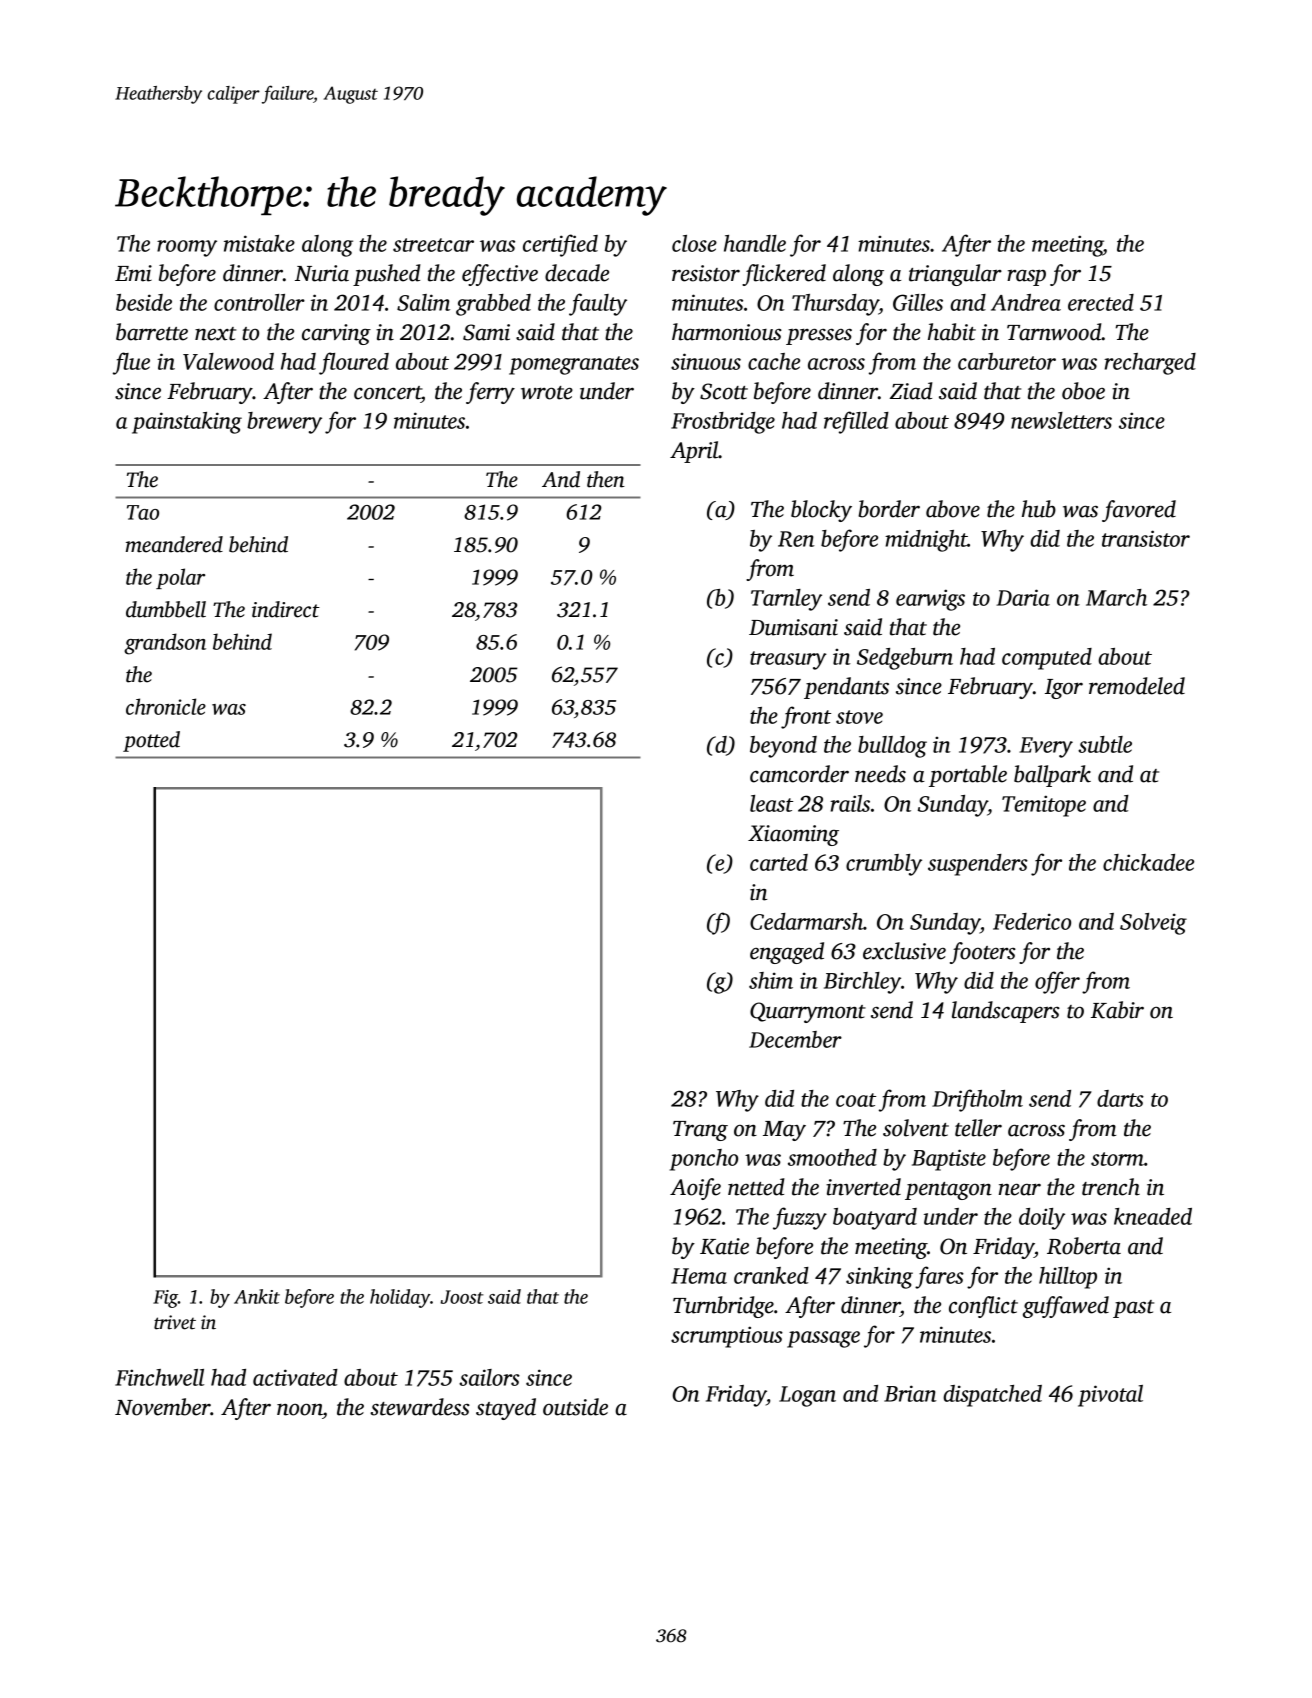 The width and height of the screenshot is (1312, 1698). Describe the element at coordinates (165, 1299) in the screenshot. I see `Fig` at that location.
